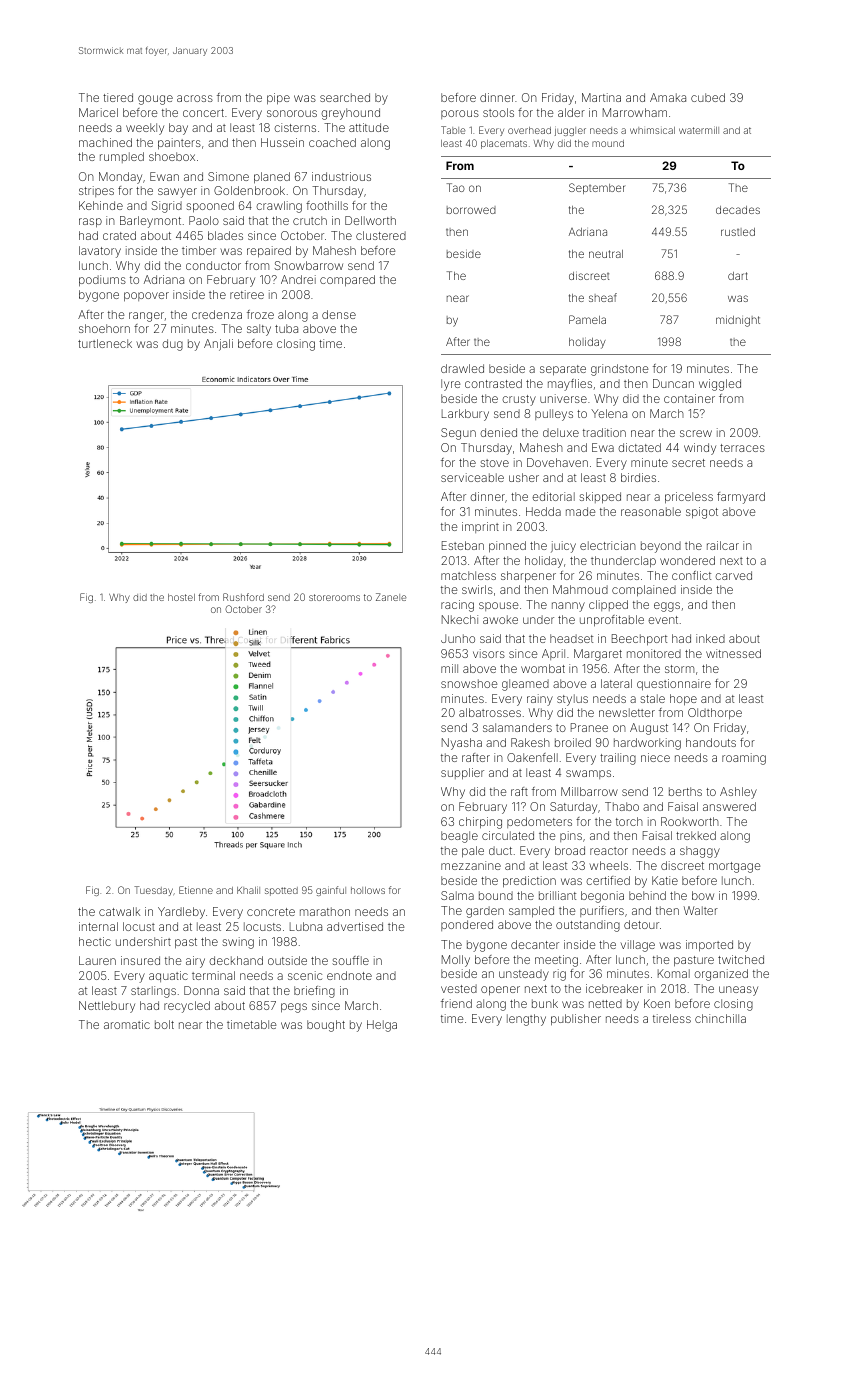 This image has width=849, height=1400. What do you see at coordinates (228, 176) in the image?
I see `Simone` at bounding box center [228, 176].
